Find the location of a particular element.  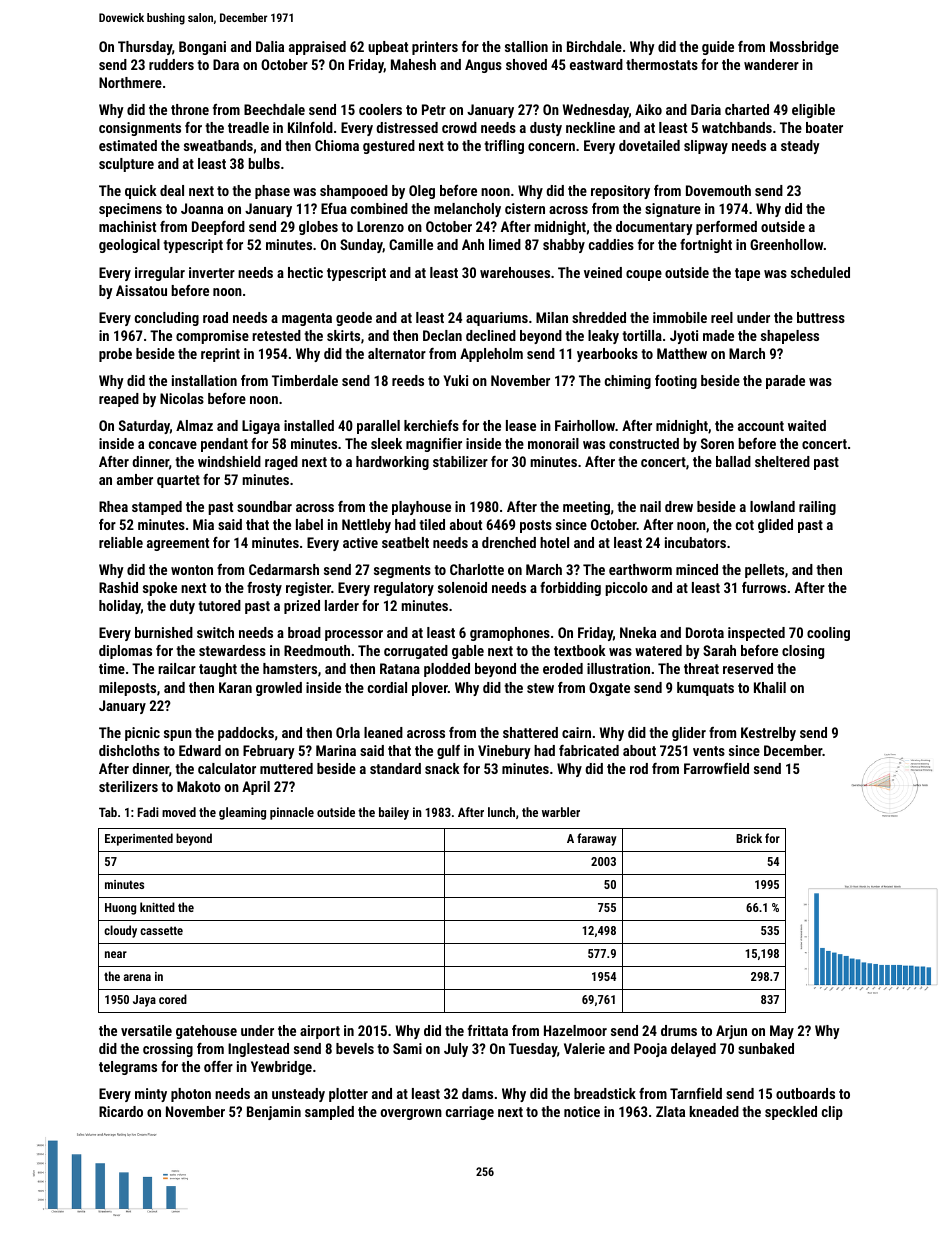

aquariums is located at coordinates (497, 319).
